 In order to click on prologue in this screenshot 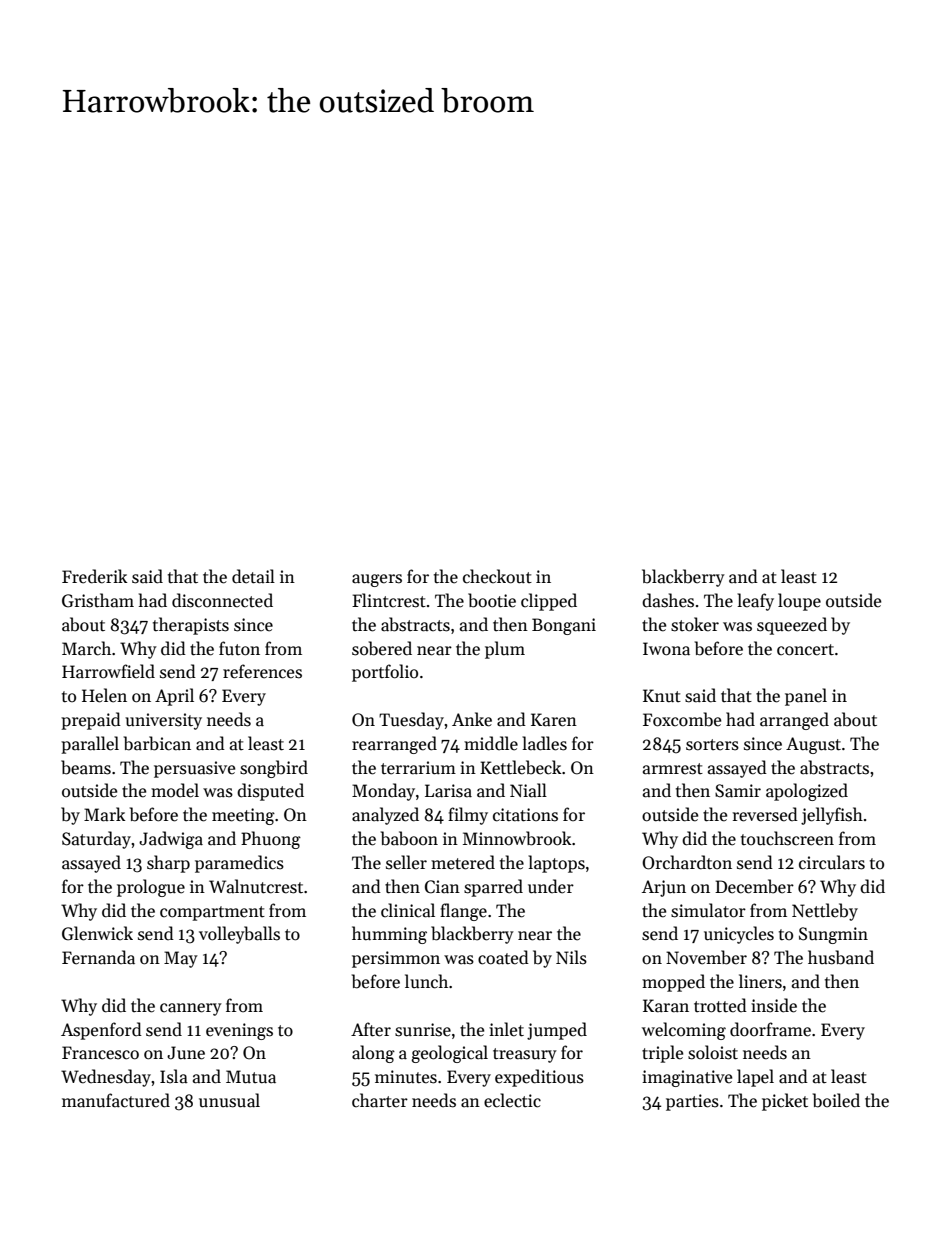, I will do `click(151, 888)`.
